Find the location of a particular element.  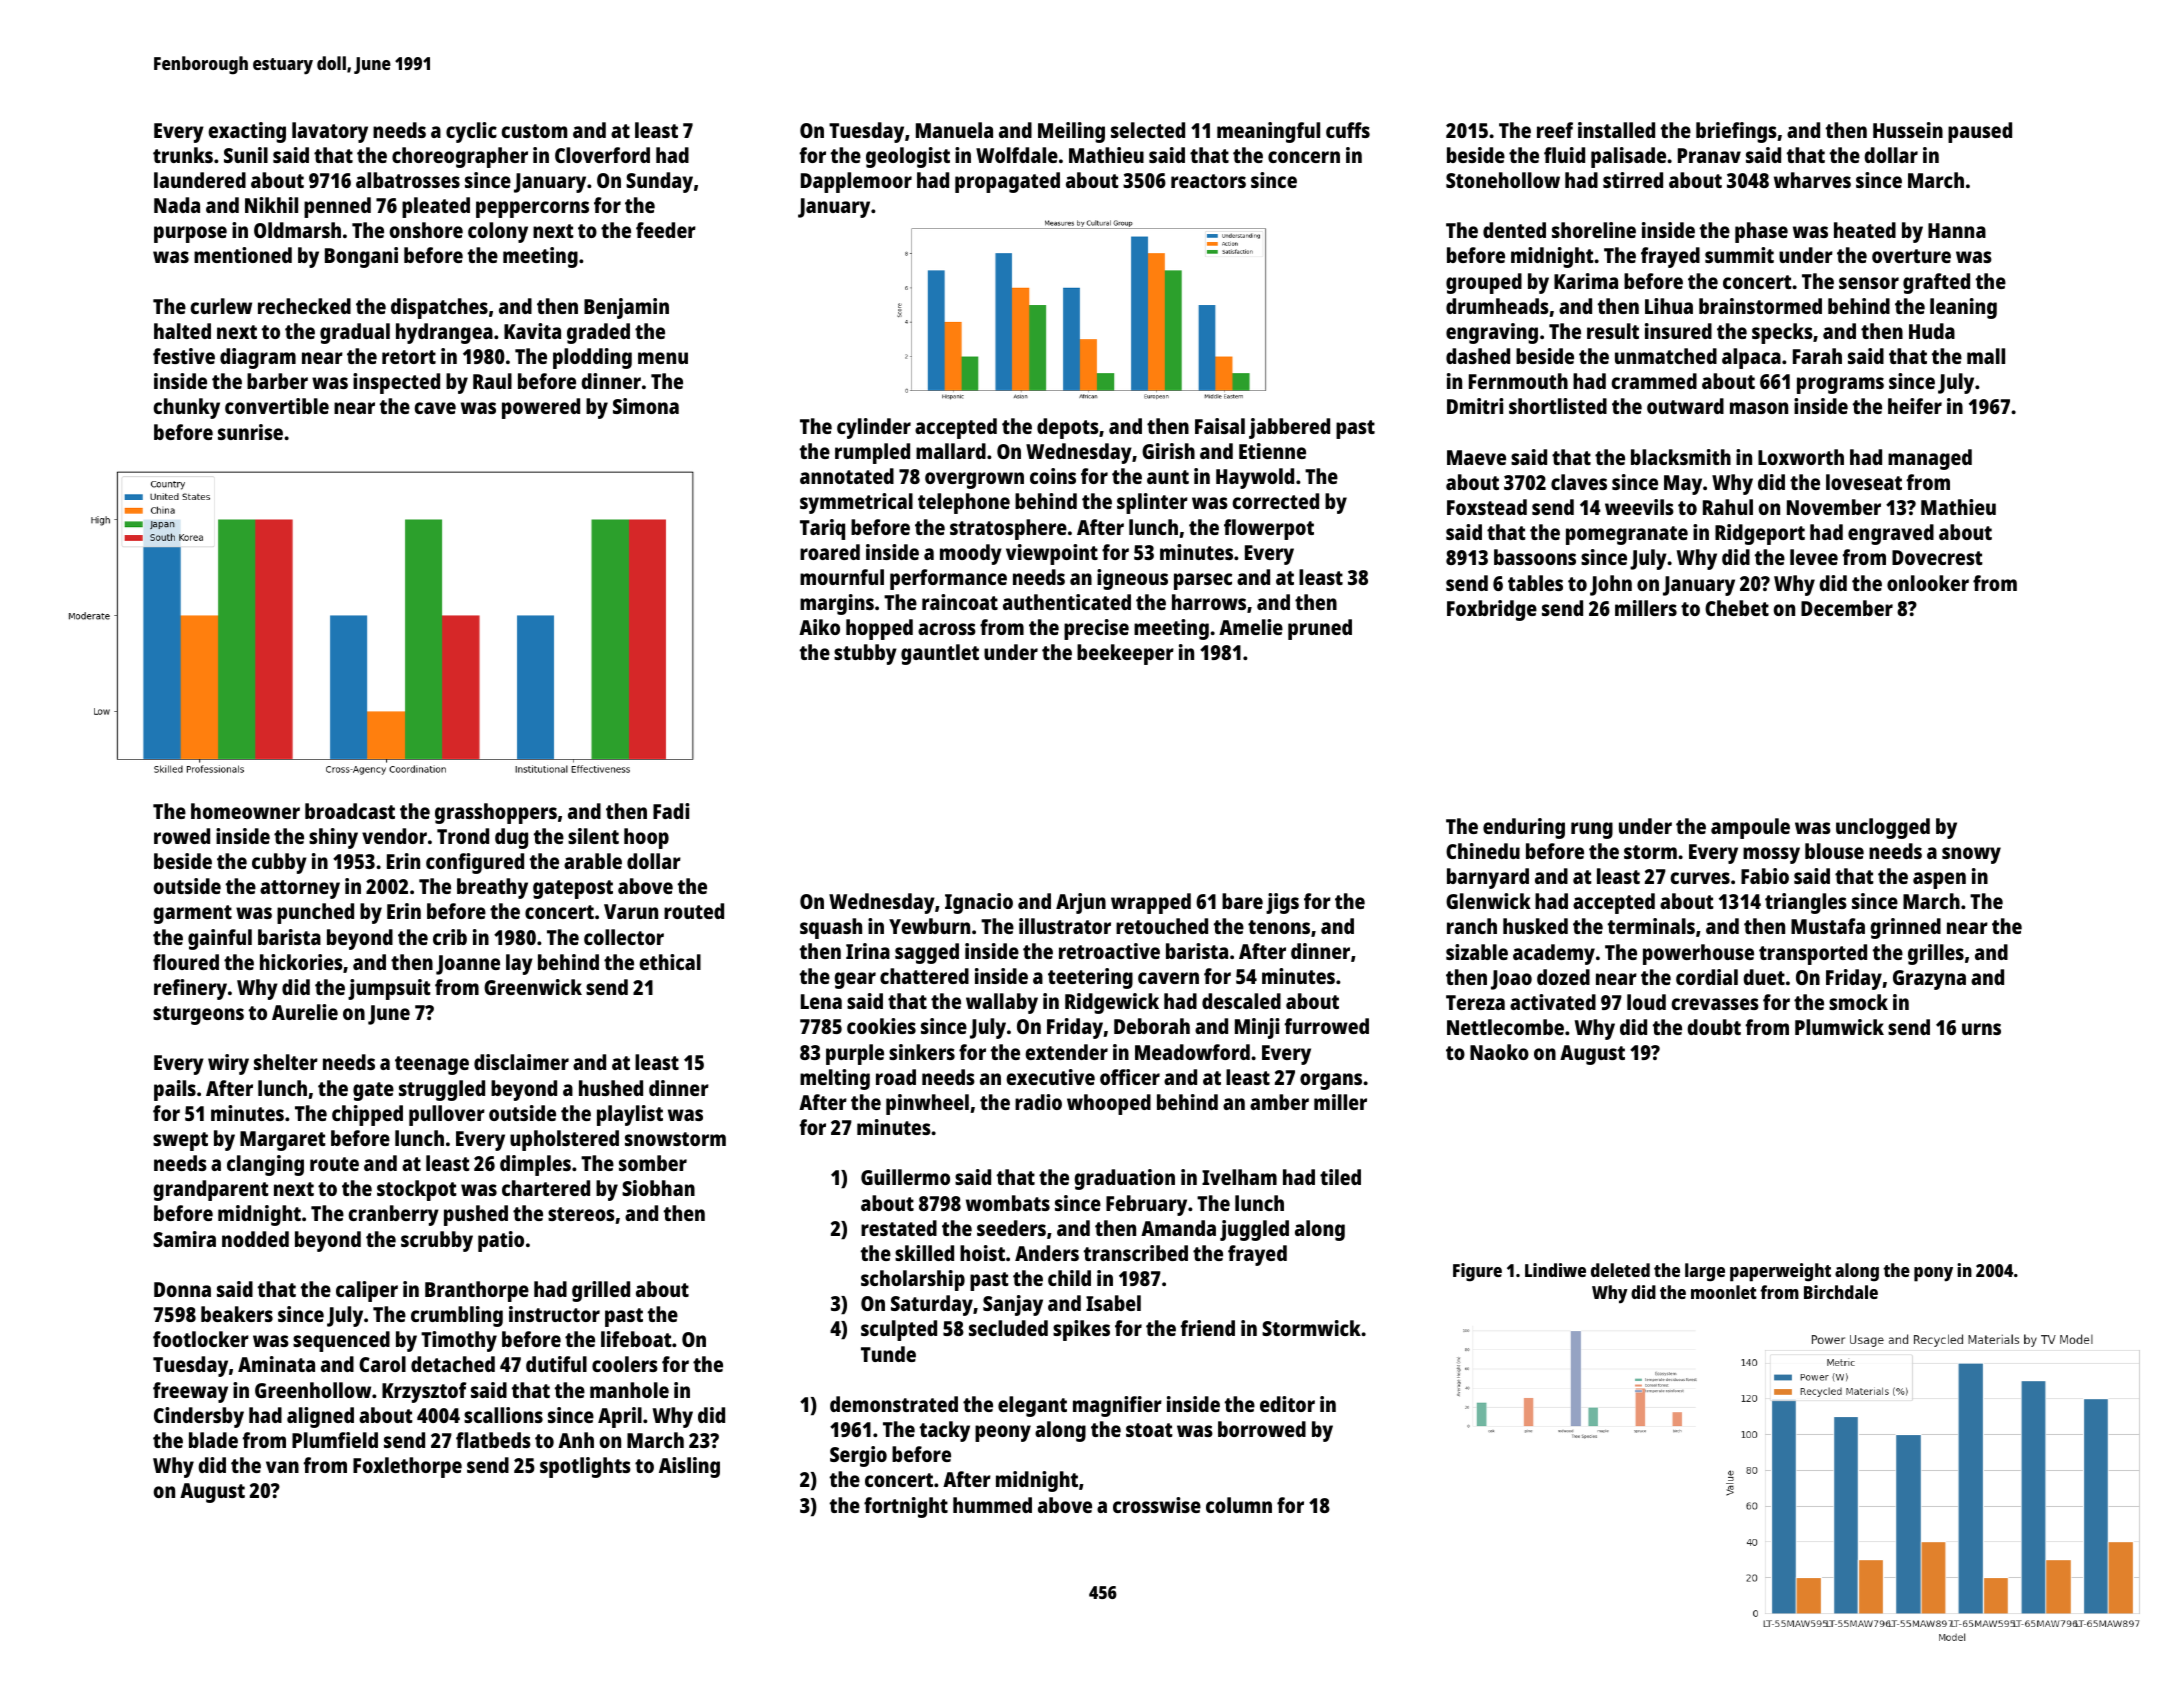

blouse is located at coordinates (1834, 851).
